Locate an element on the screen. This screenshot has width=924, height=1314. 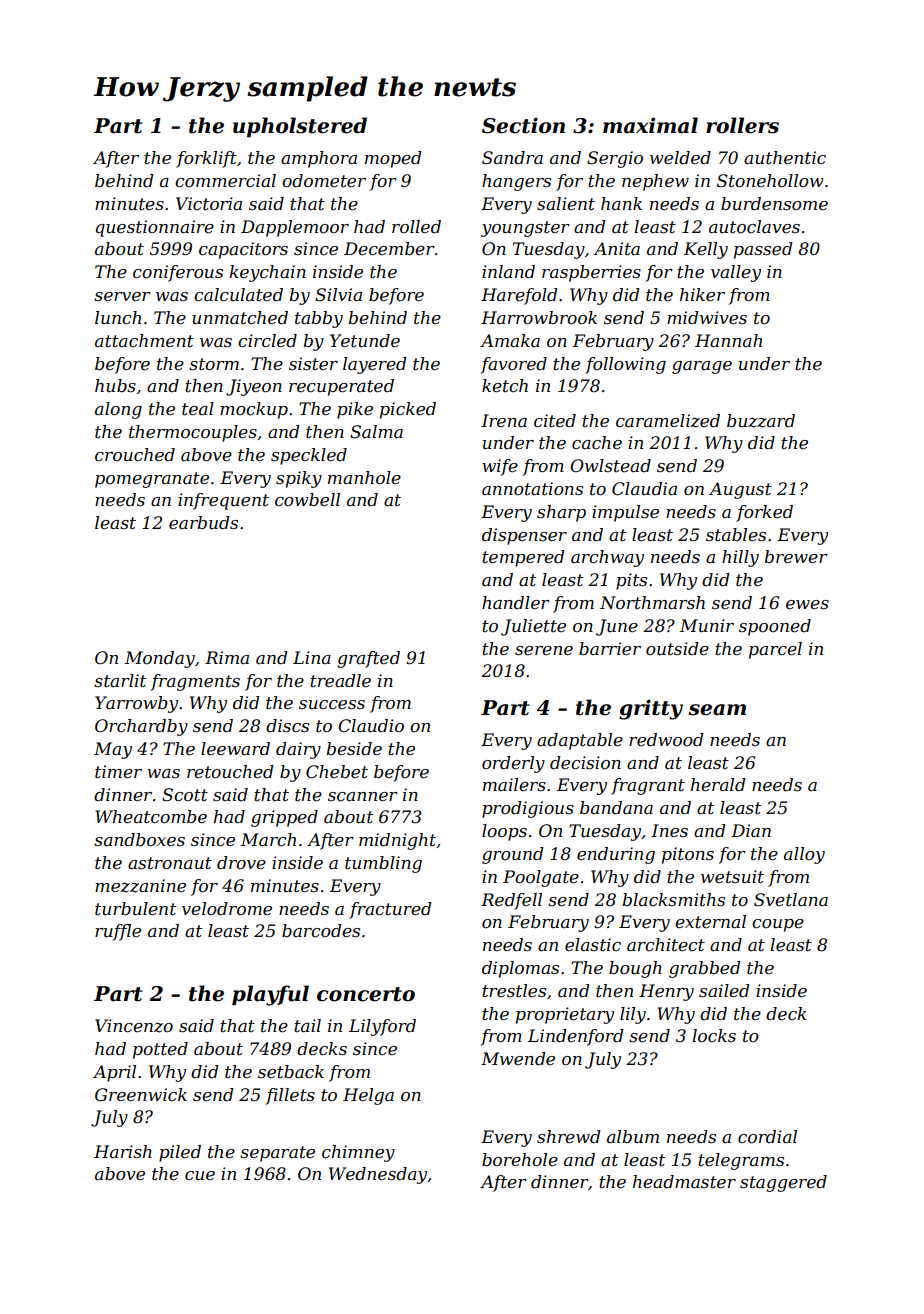
cache is located at coordinates (597, 443).
